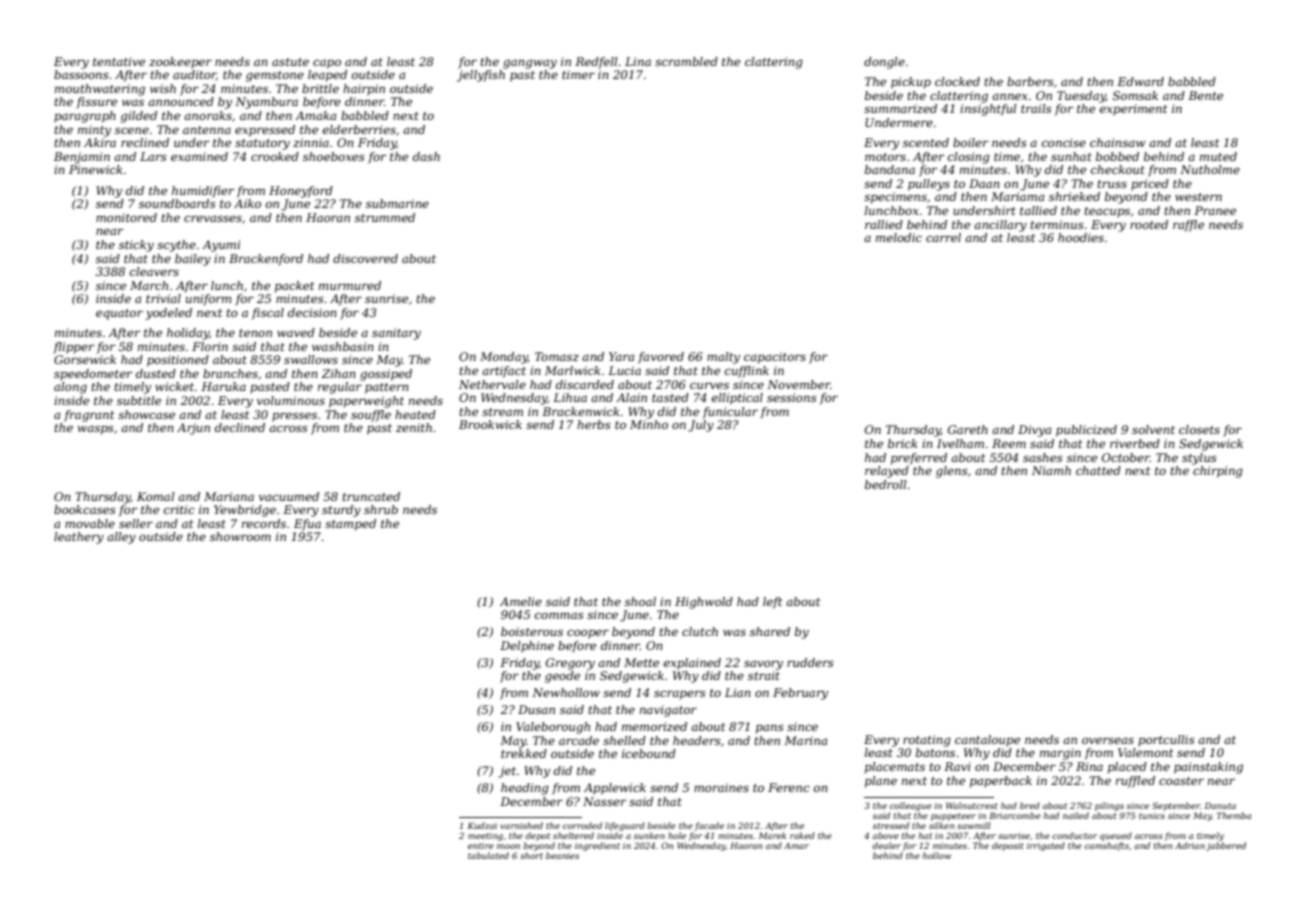  Describe the element at coordinates (482, 825) in the screenshot. I see `Kudzai` at that location.
